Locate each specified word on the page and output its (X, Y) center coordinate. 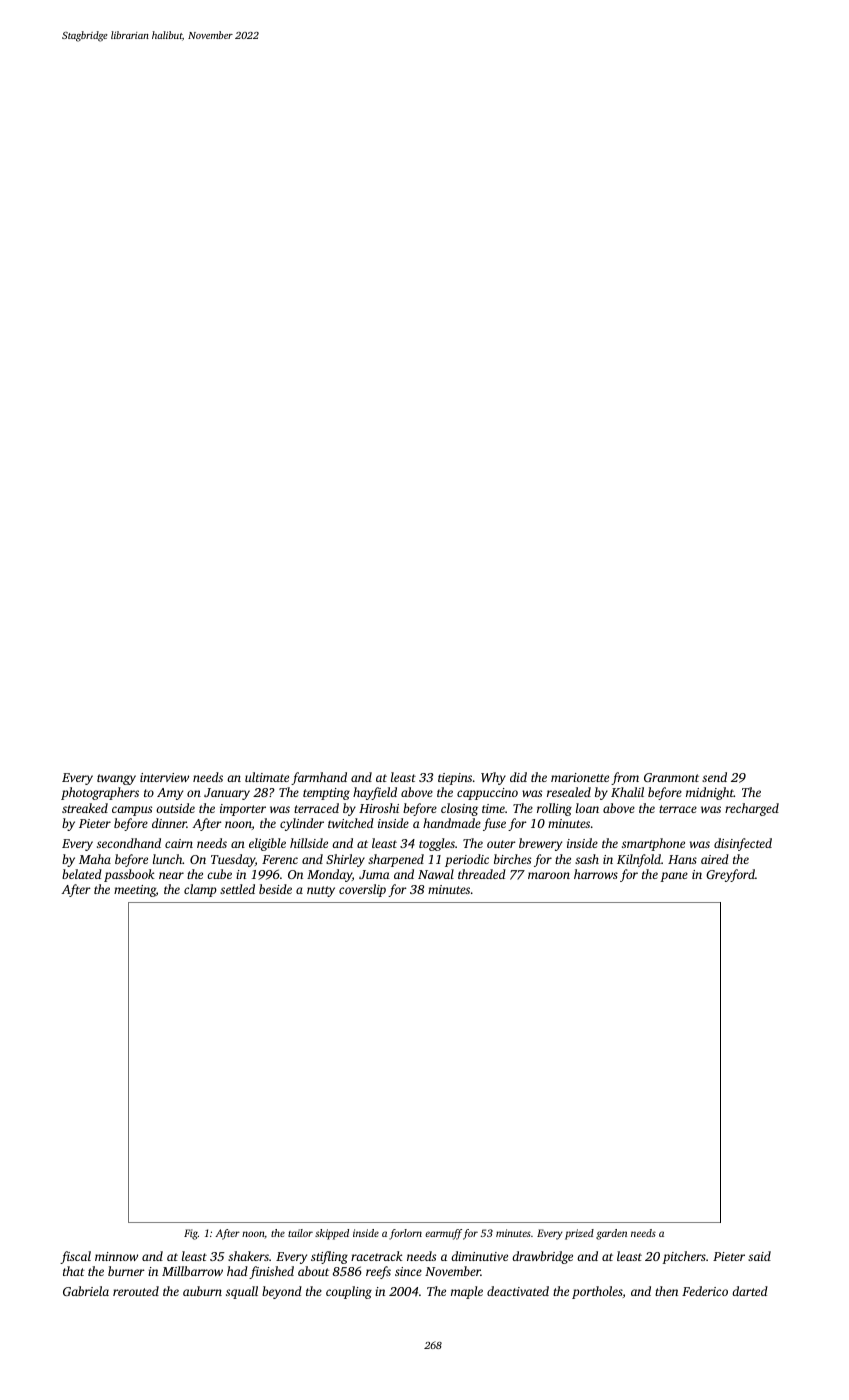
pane (674, 877)
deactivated (518, 1291)
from (625, 778)
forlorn (405, 1234)
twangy (116, 779)
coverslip (362, 890)
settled (237, 889)
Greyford (730, 875)
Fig (191, 1234)
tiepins (455, 779)
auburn (202, 1291)
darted (750, 1291)
